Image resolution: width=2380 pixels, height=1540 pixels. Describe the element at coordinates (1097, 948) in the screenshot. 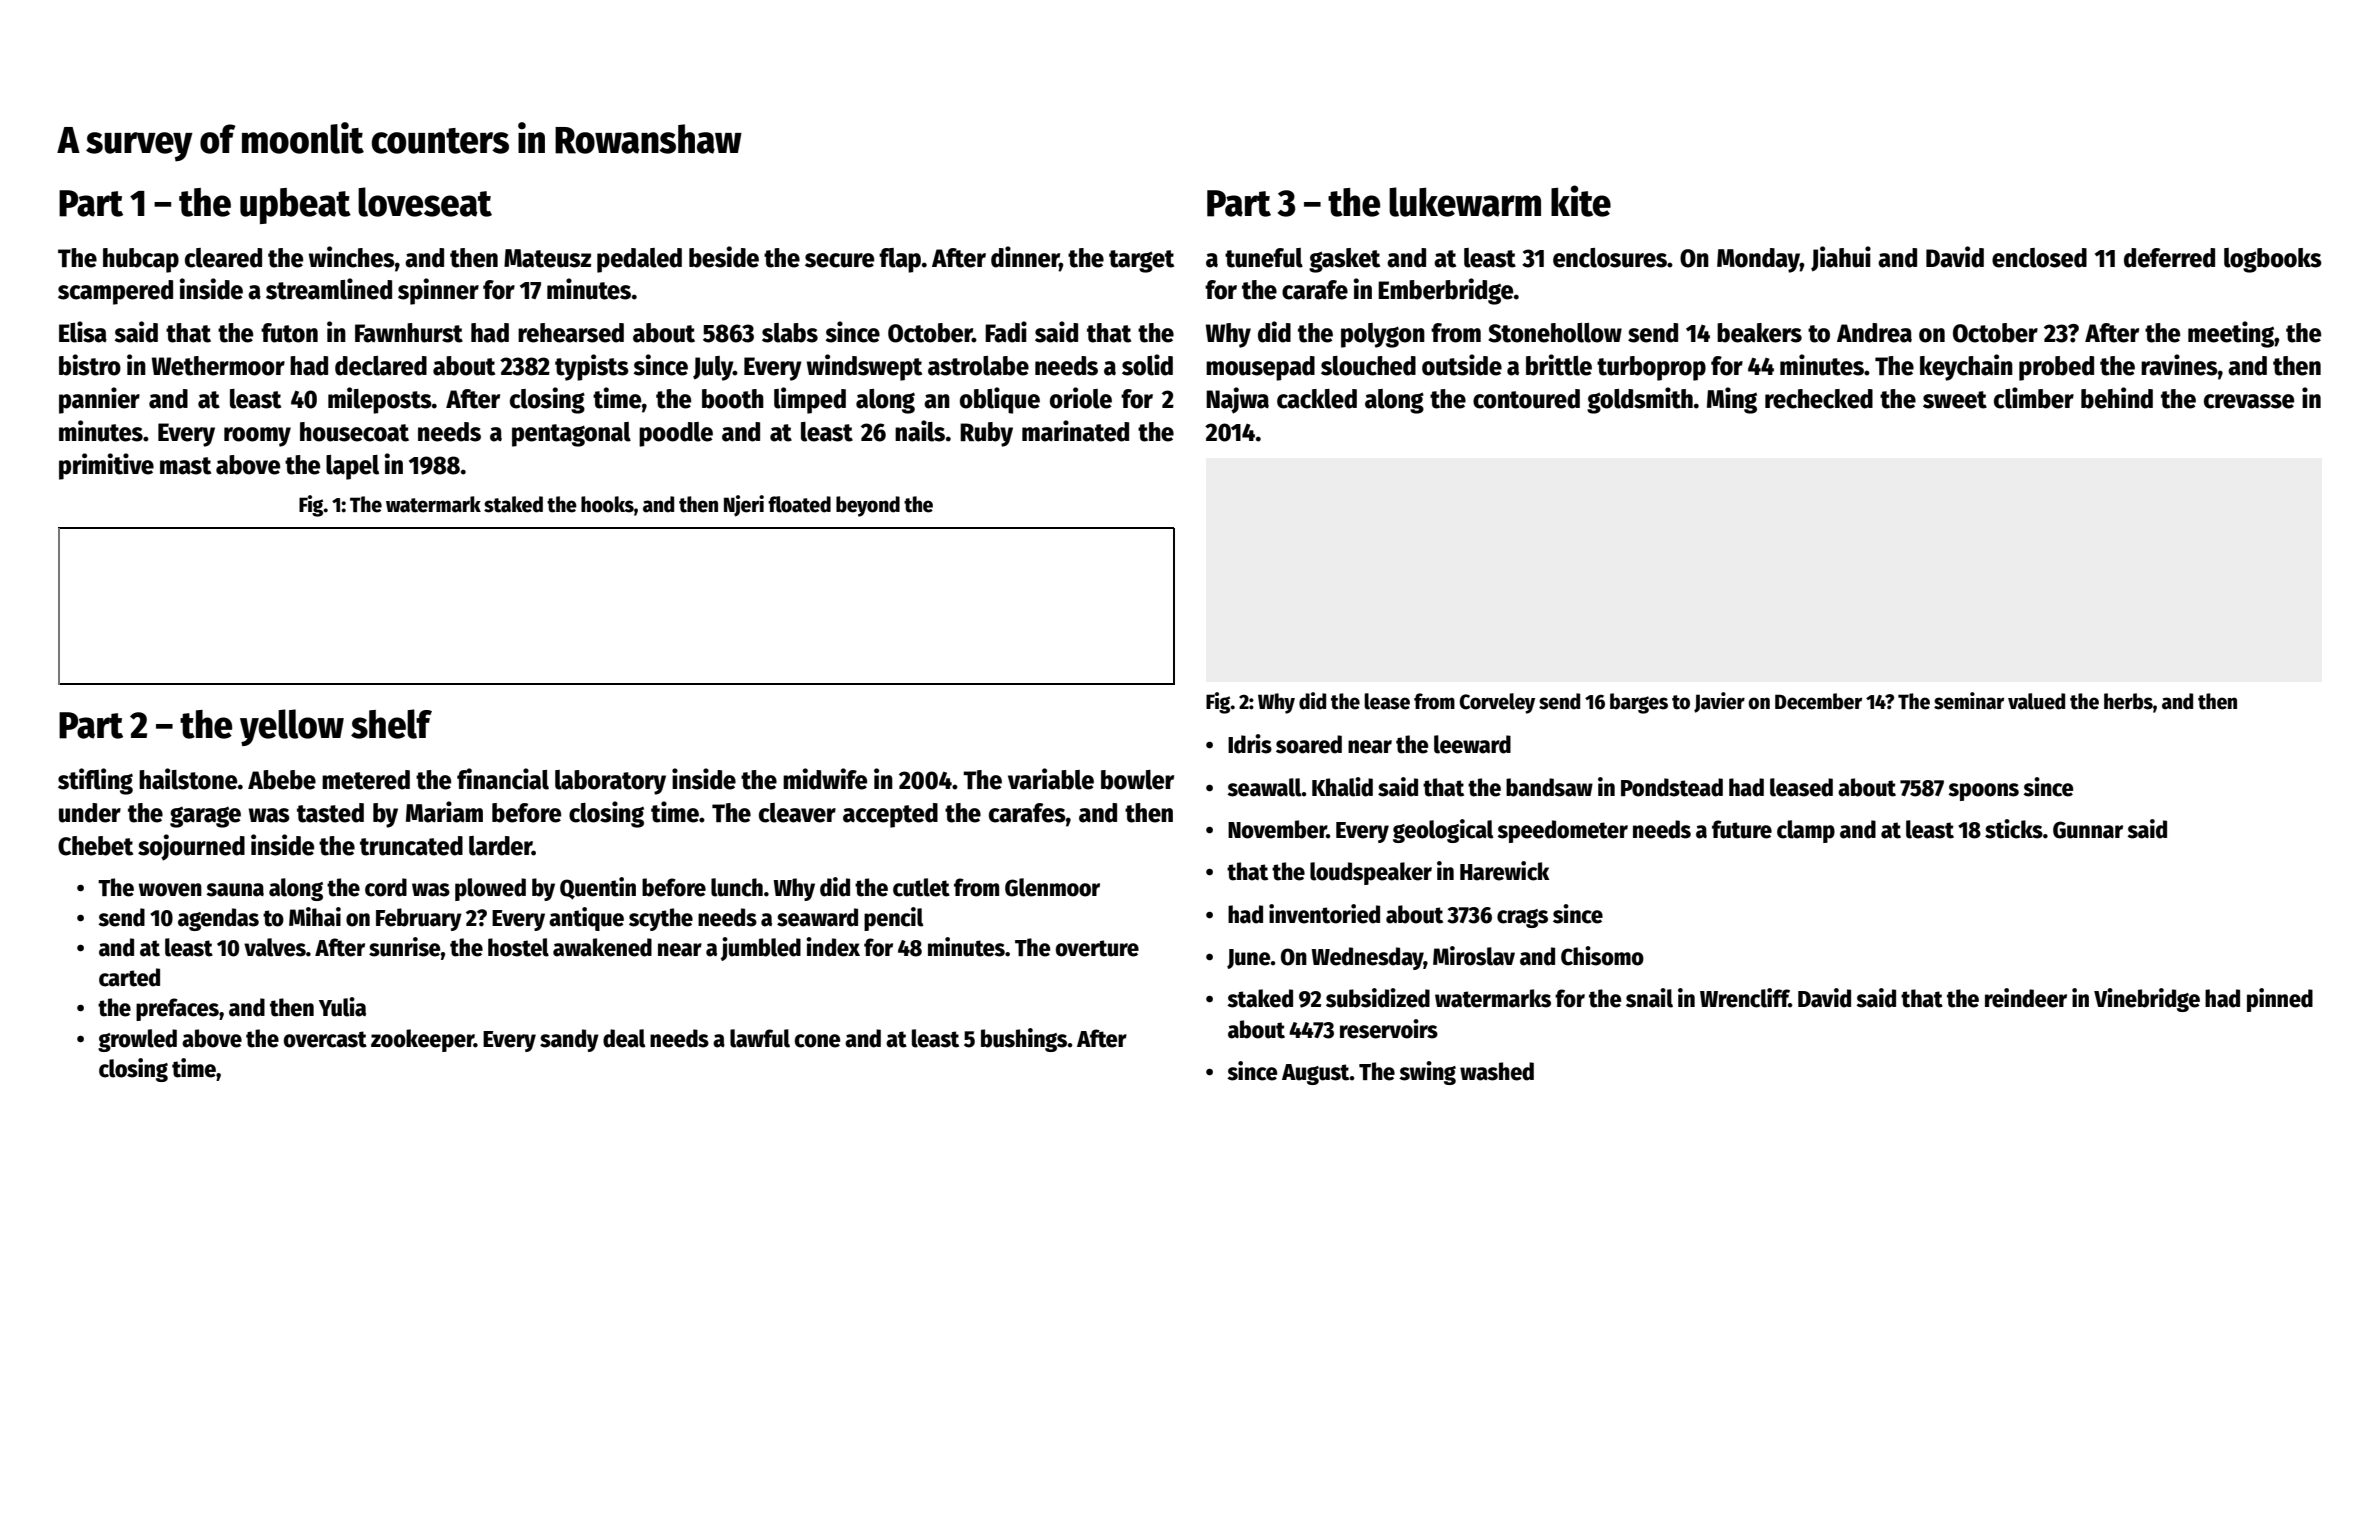

I see `overture` at that location.
